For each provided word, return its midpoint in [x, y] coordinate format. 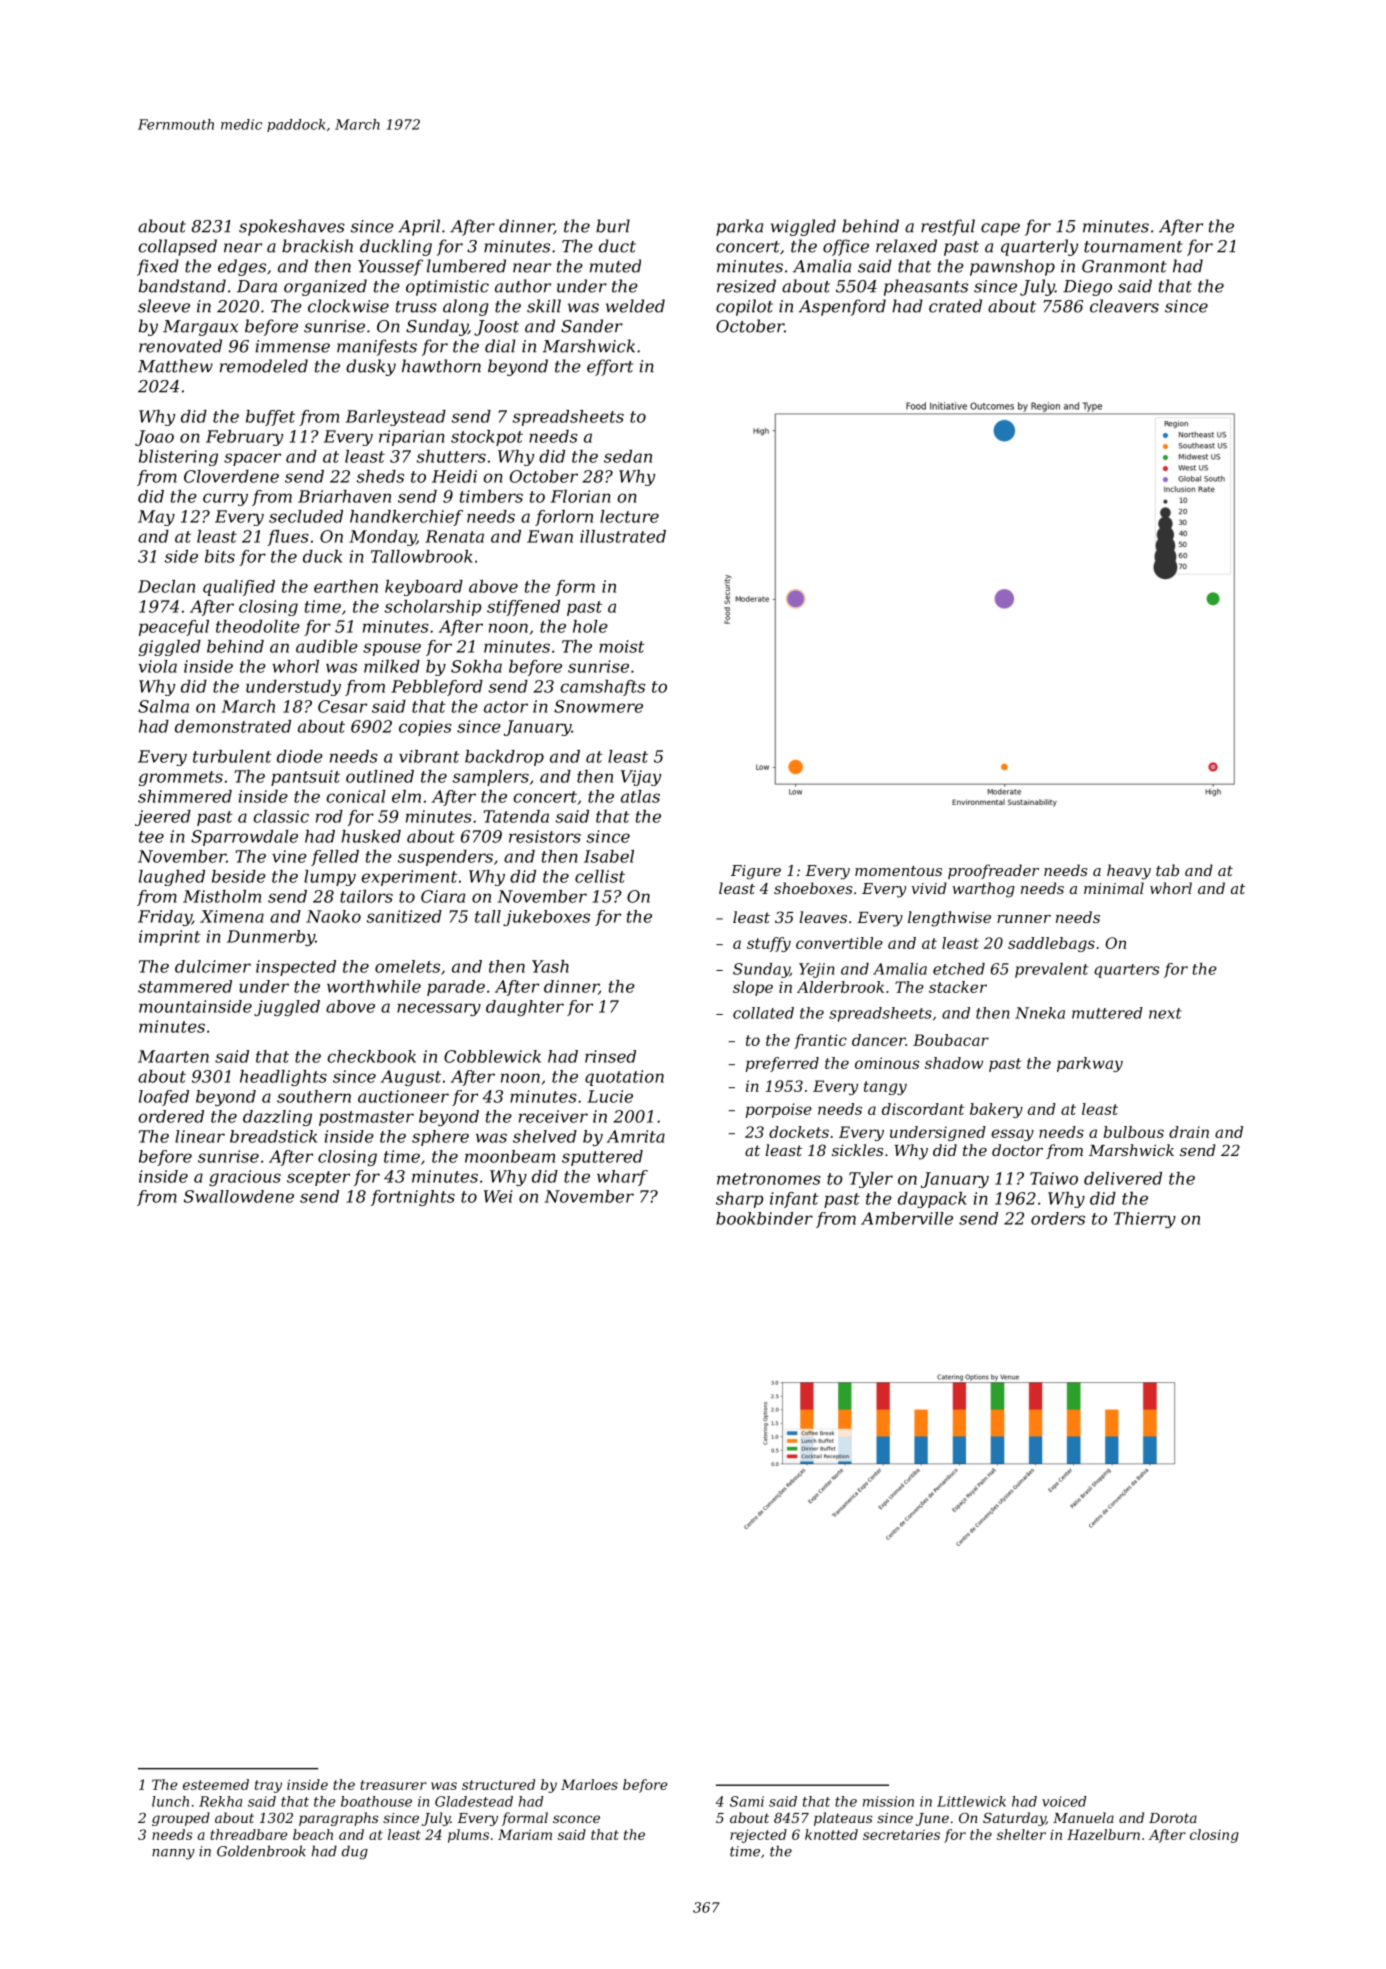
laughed [172, 878]
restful [948, 227]
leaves [823, 917]
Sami [747, 1801]
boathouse [376, 1801]
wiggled [803, 227]
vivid [929, 888]
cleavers [1124, 306]
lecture [629, 516]
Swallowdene [239, 1196]
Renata [454, 536]
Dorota [1173, 1818]
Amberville [907, 1218]
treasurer [393, 1785]
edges [242, 267]
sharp [739, 1200]
